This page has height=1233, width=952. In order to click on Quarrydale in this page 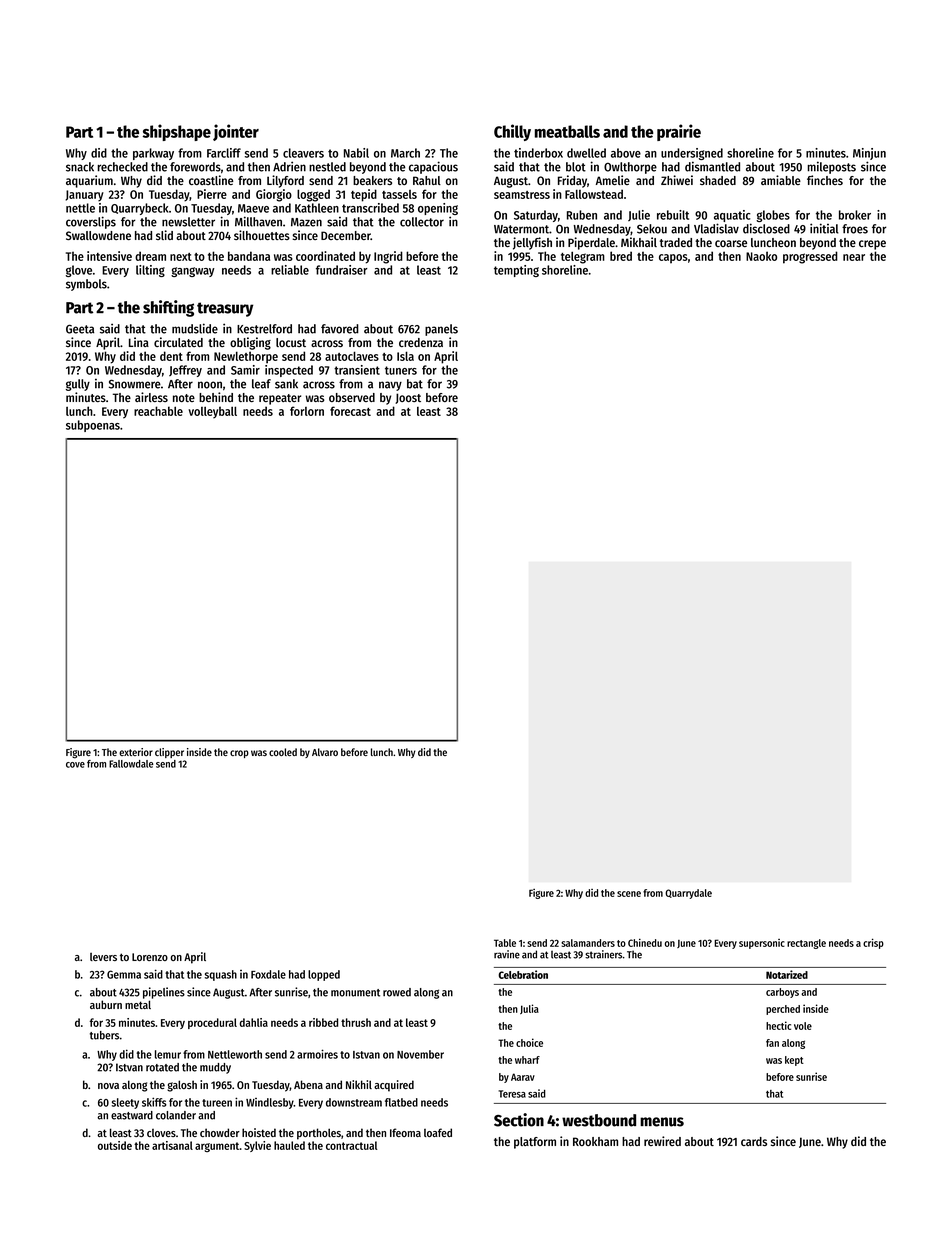, I will do `click(688, 894)`.
